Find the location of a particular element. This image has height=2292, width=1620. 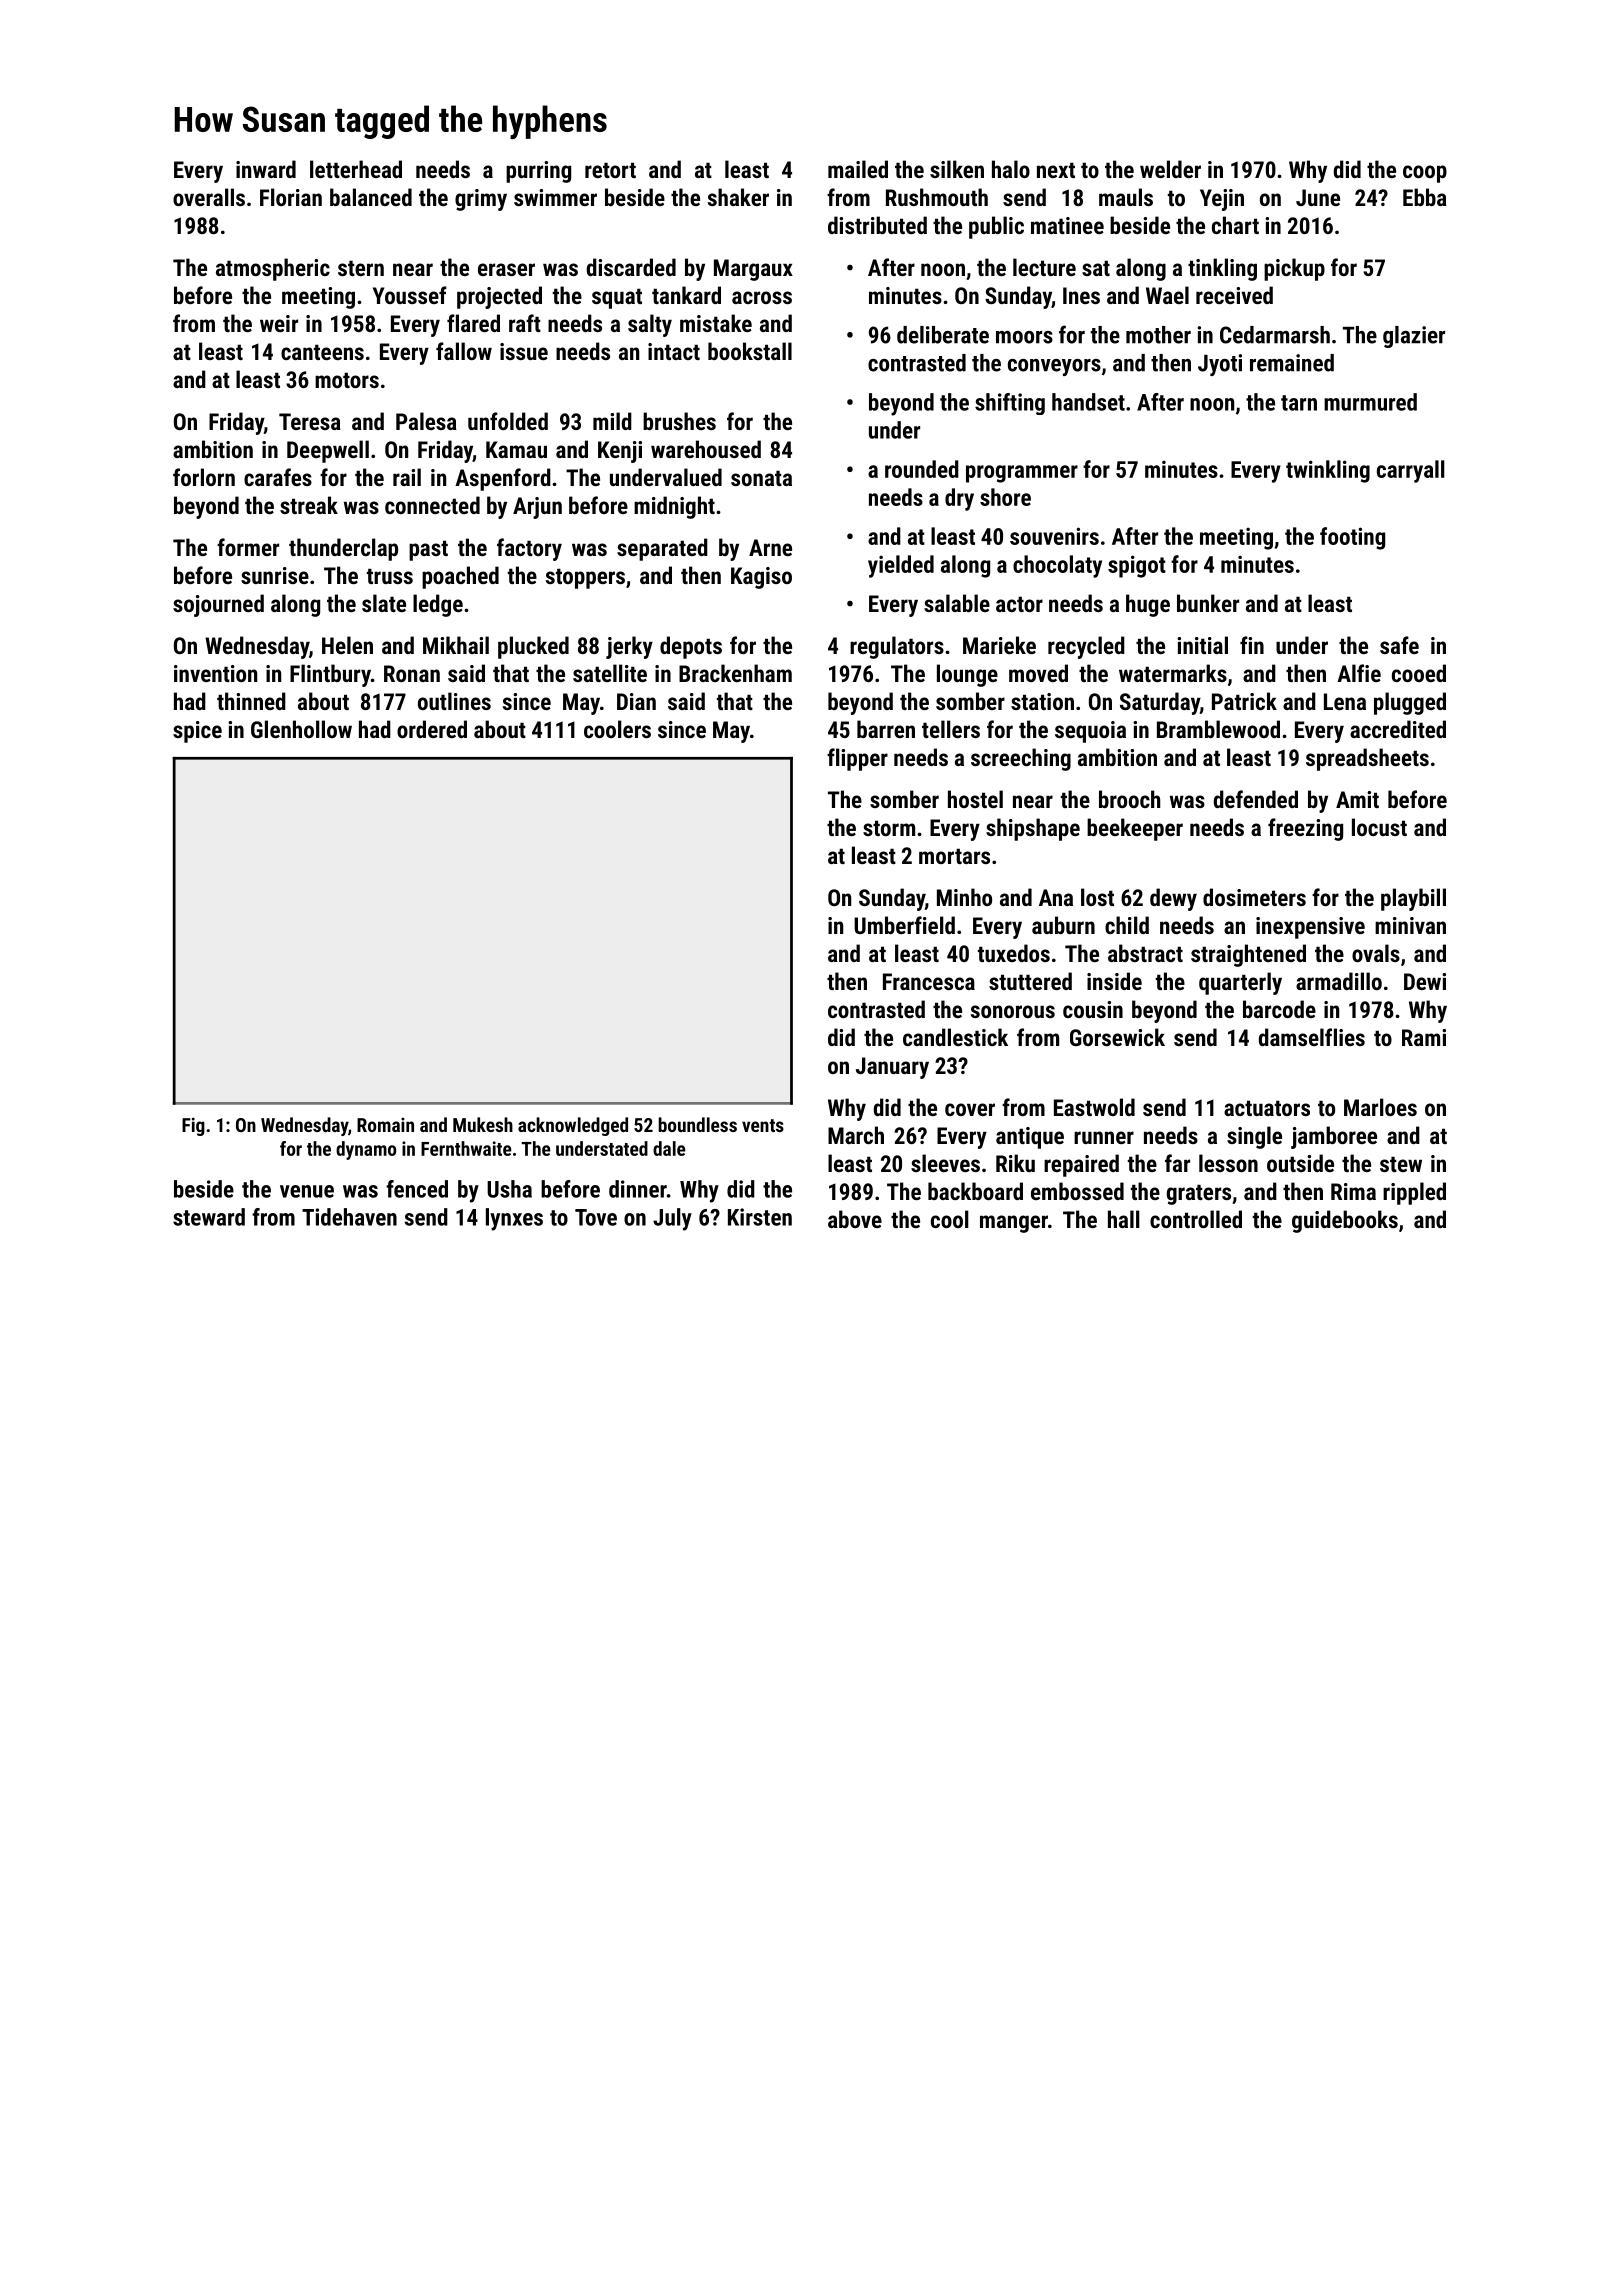

inward is located at coordinates (266, 169).
